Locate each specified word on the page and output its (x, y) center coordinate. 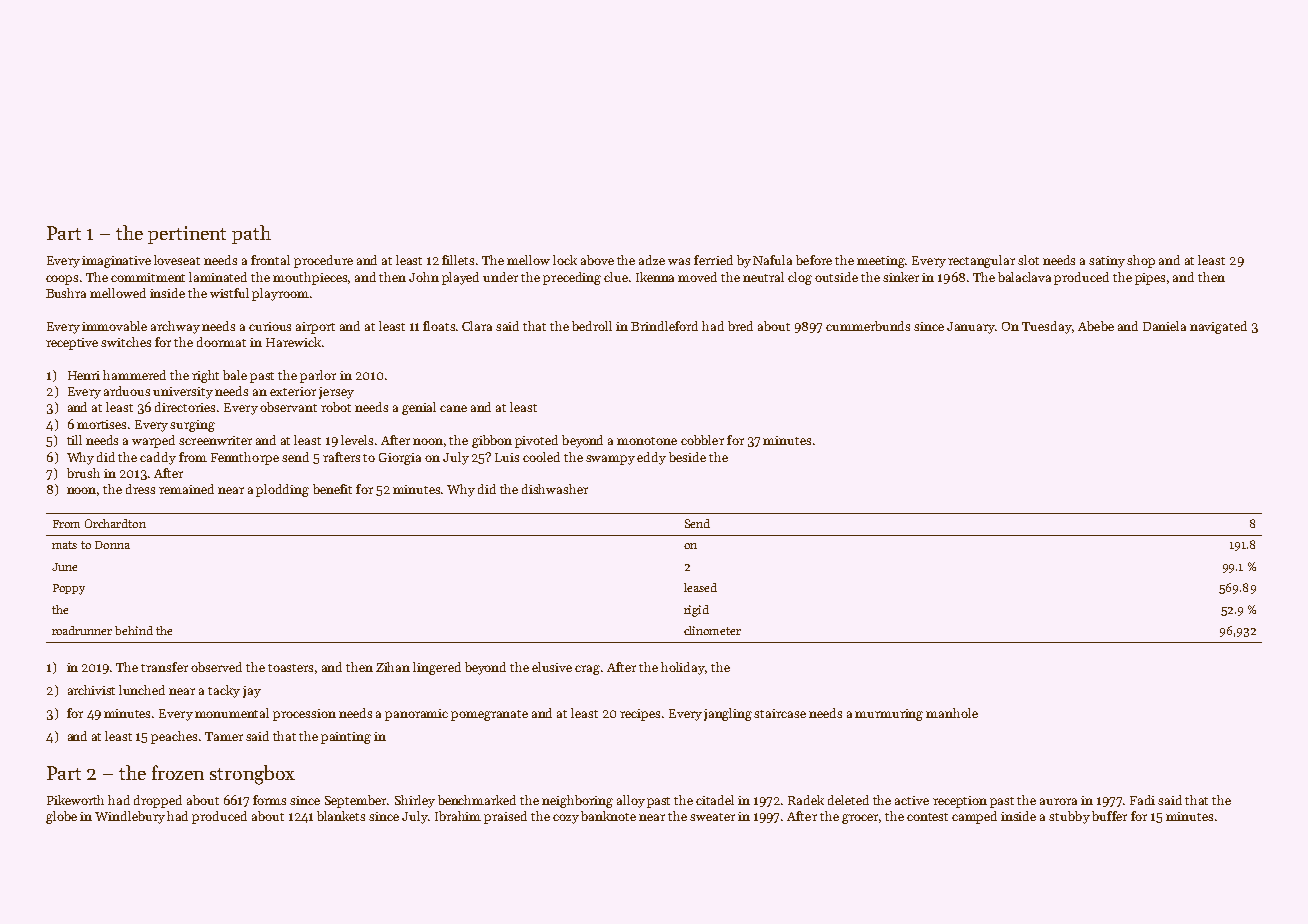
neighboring (577, 801)
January (971, 328)
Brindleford (664, 326)
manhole (952, 713)
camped (974, 817)
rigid (696, 611)
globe (61, 817)
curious (270, 326)
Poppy (69, 589)
